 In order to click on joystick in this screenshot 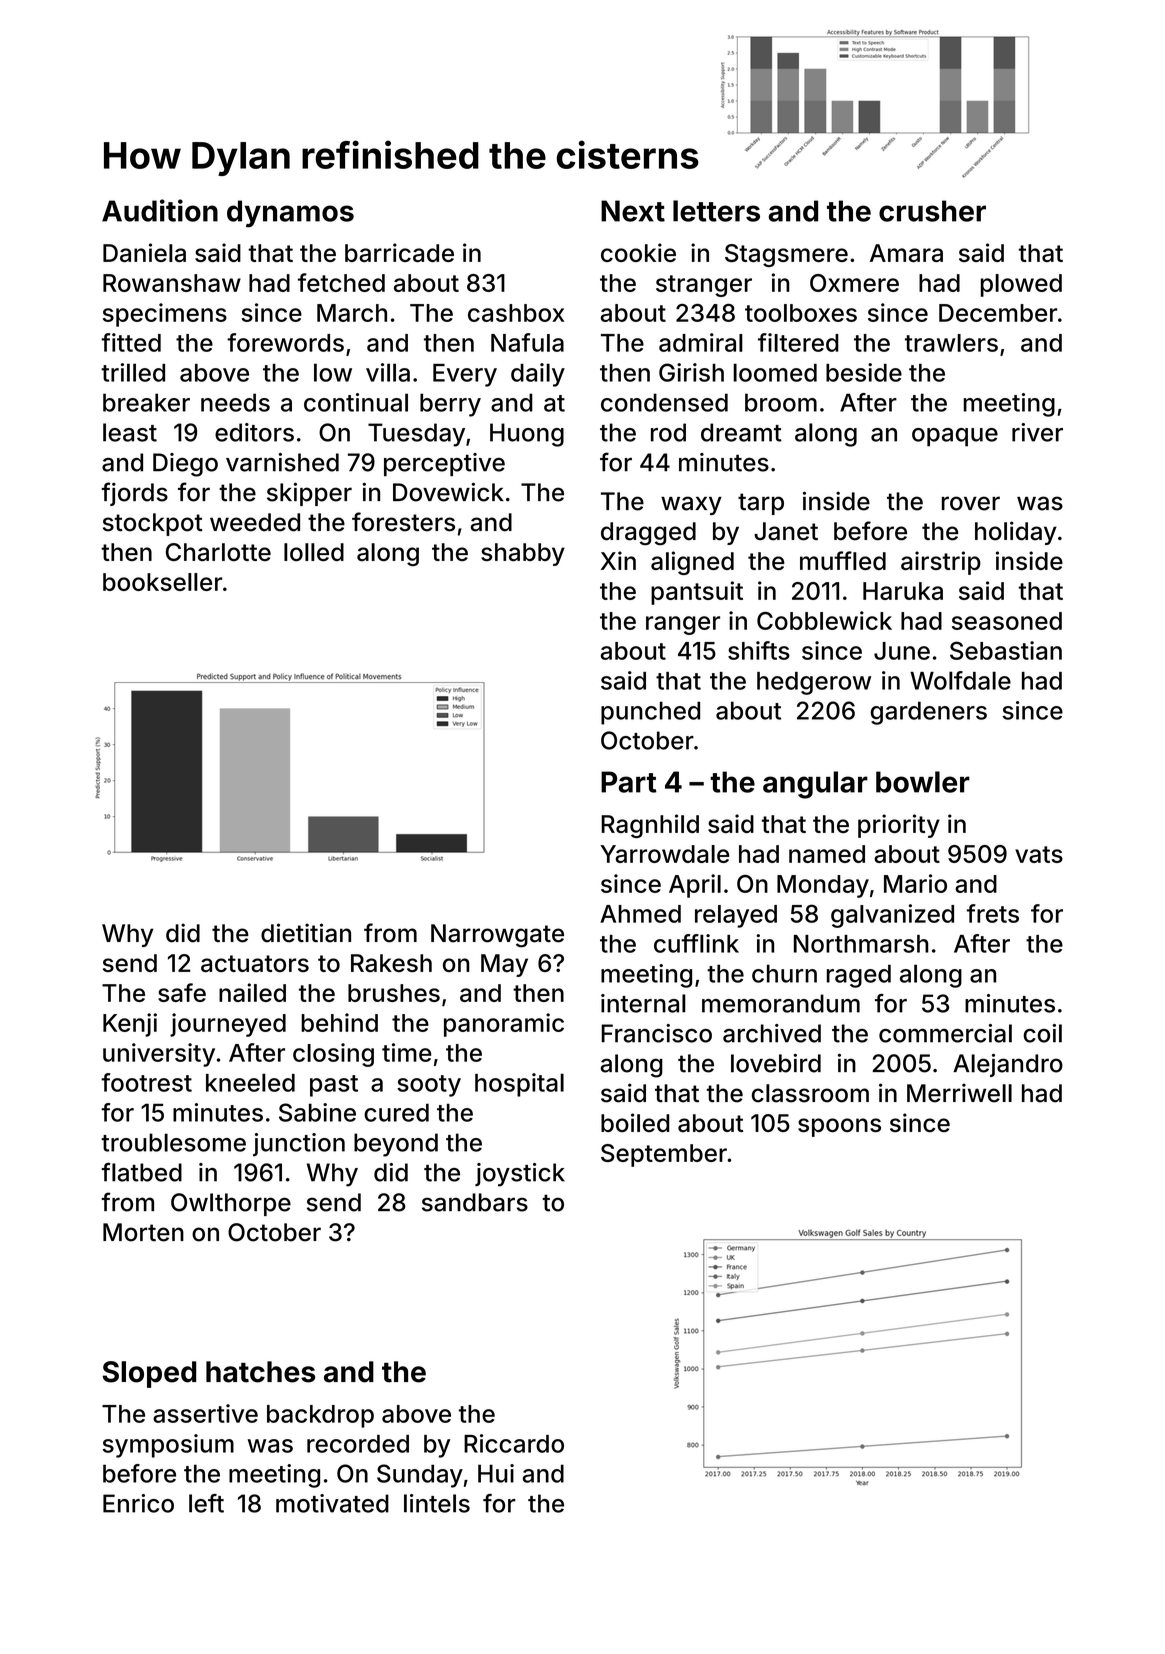, I will do `click(520, 1175)`.
